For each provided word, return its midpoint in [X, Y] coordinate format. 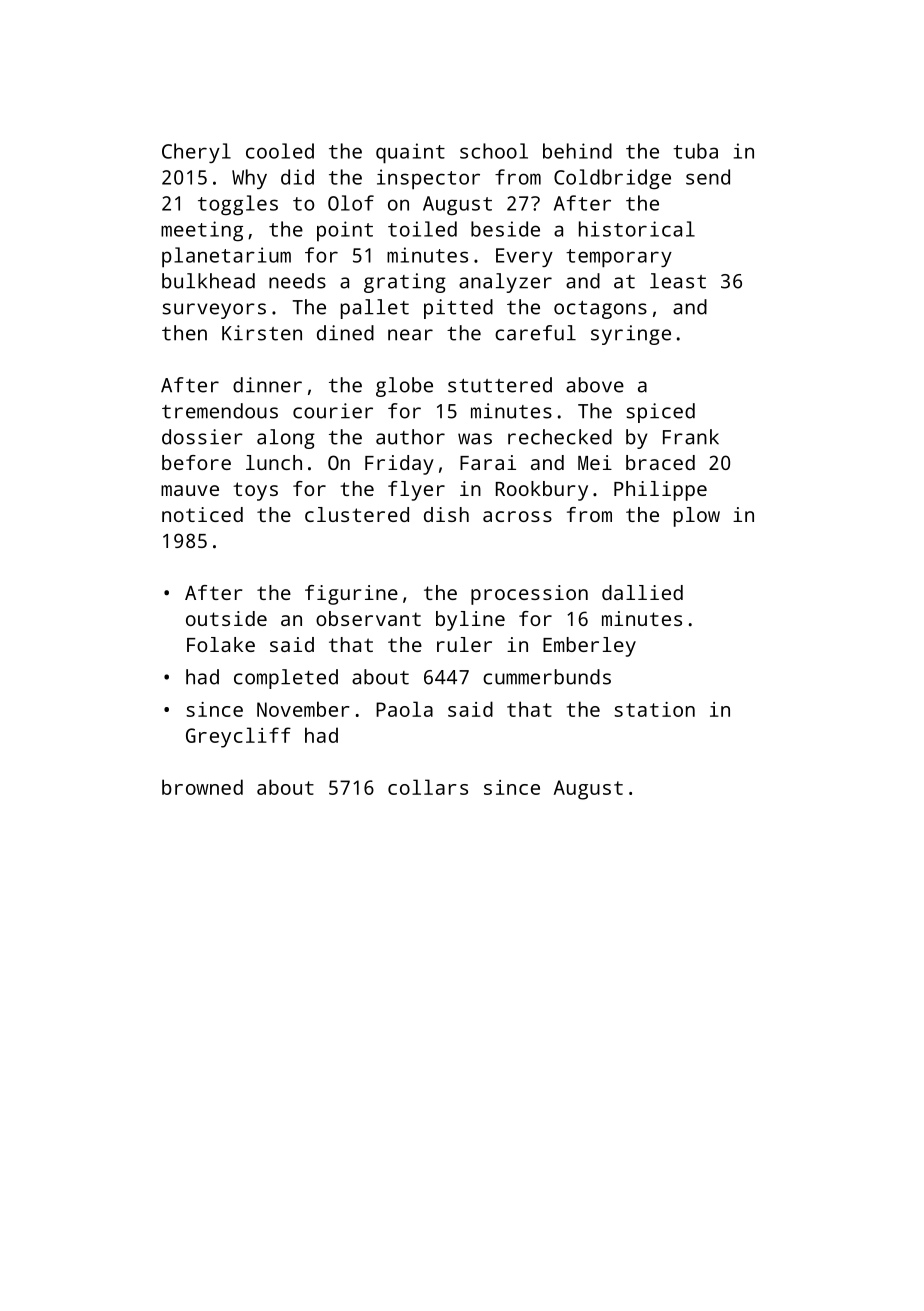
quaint [410, 153]
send [708, 177]
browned [202, 787]
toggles [238, 205]
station [654, 709]
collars [428, 787]
